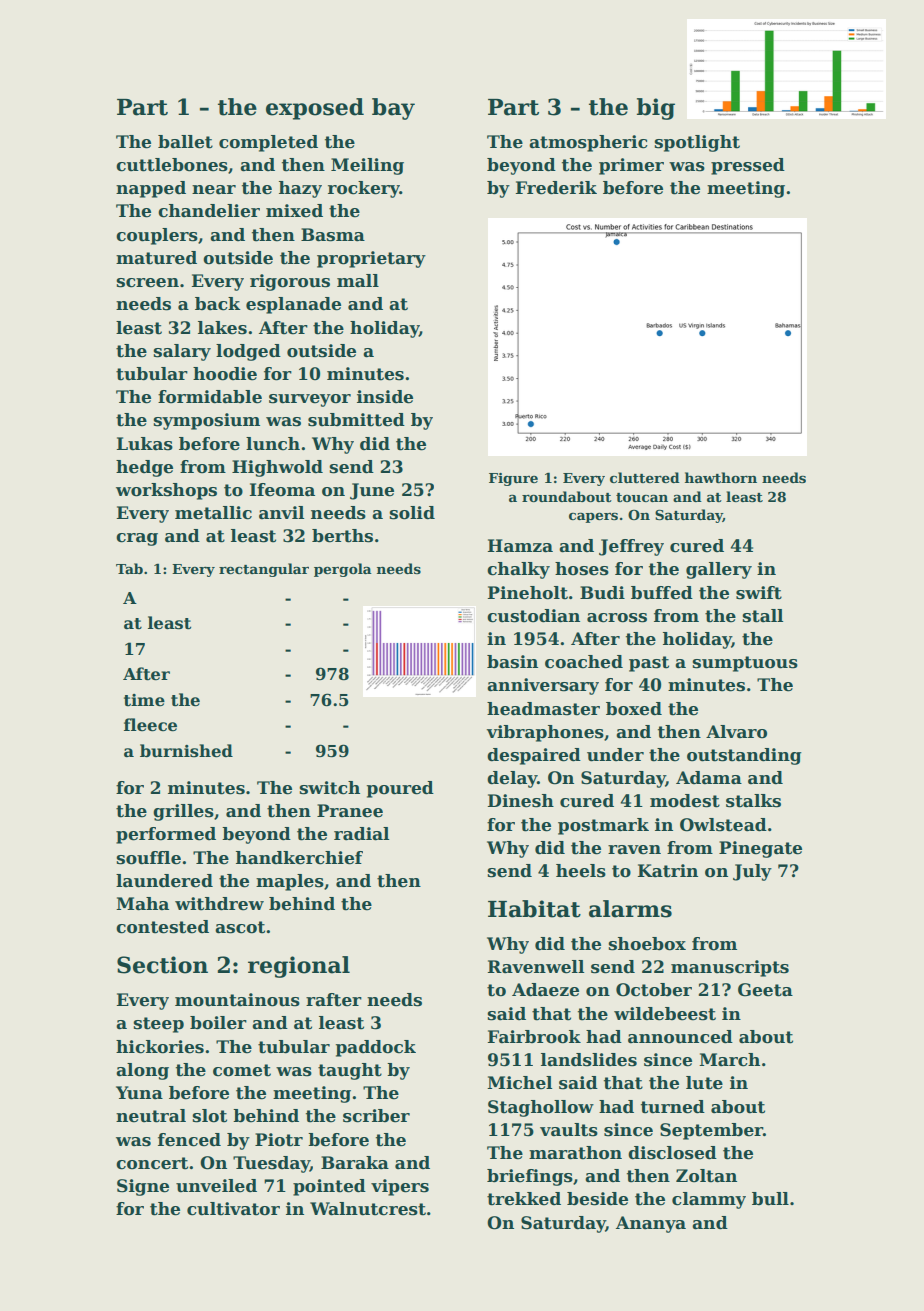  I want to click on ballet, so click(185, 142).
